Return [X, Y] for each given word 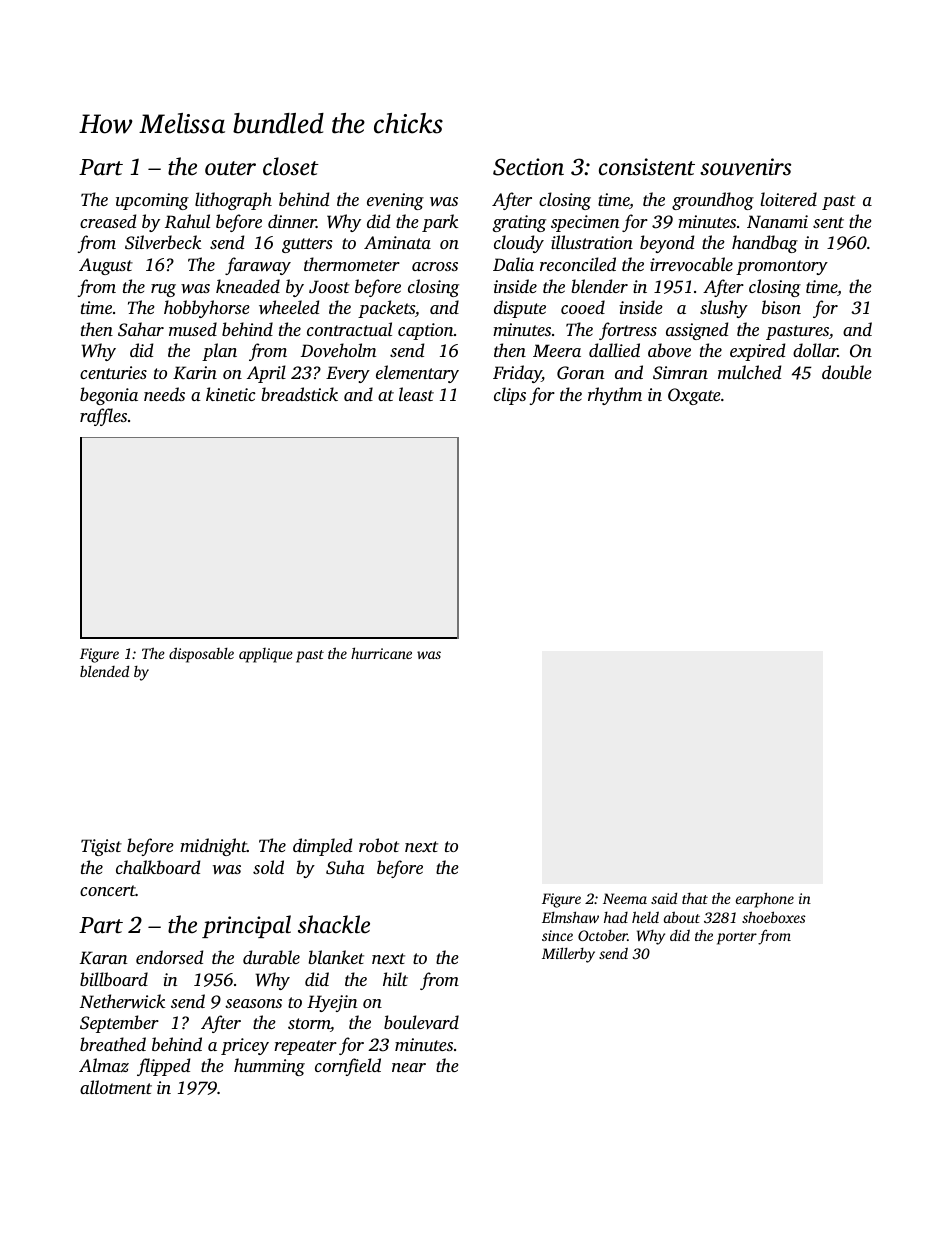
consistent [647, 167]
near [409, 1067]
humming [269, 1067]
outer [230, 168]
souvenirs [745, 167]
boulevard [421, 1022]
